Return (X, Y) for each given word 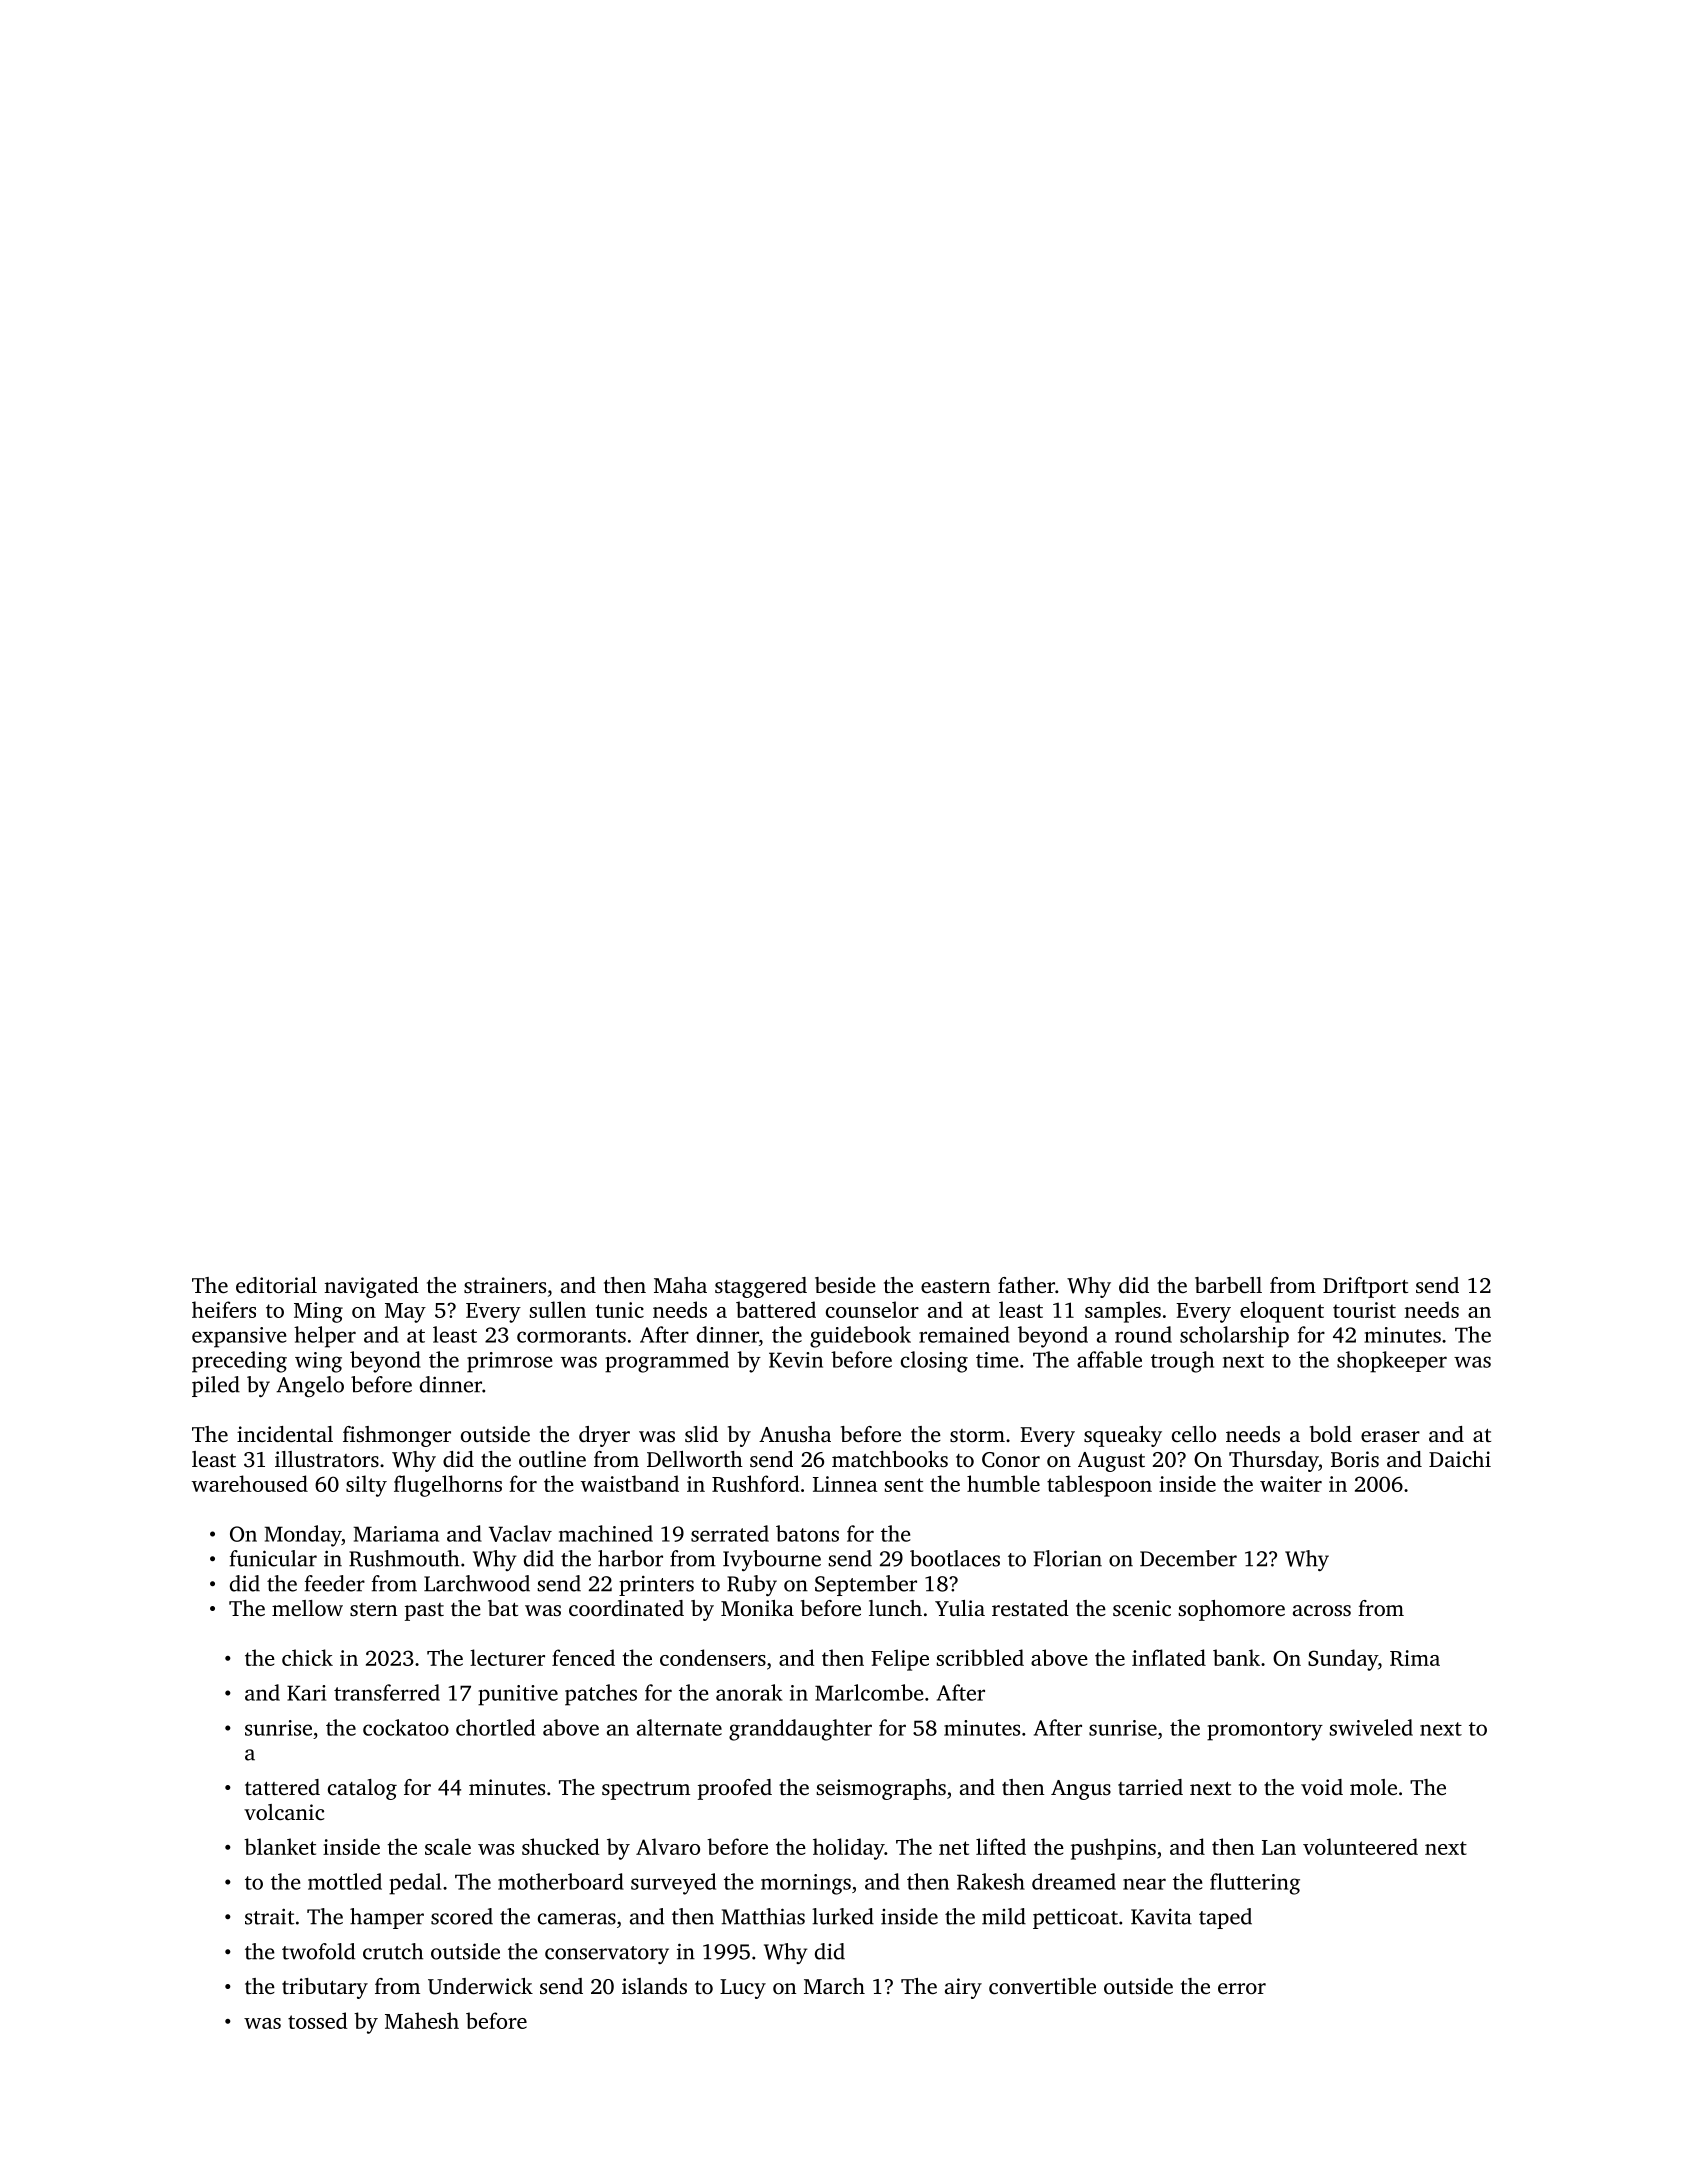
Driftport (1365, 1287)
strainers (505, 1285)
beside (845, 1285)
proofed (735, 1789)
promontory (1265, 1731)
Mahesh (422, 2020)
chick (307, 1657)
